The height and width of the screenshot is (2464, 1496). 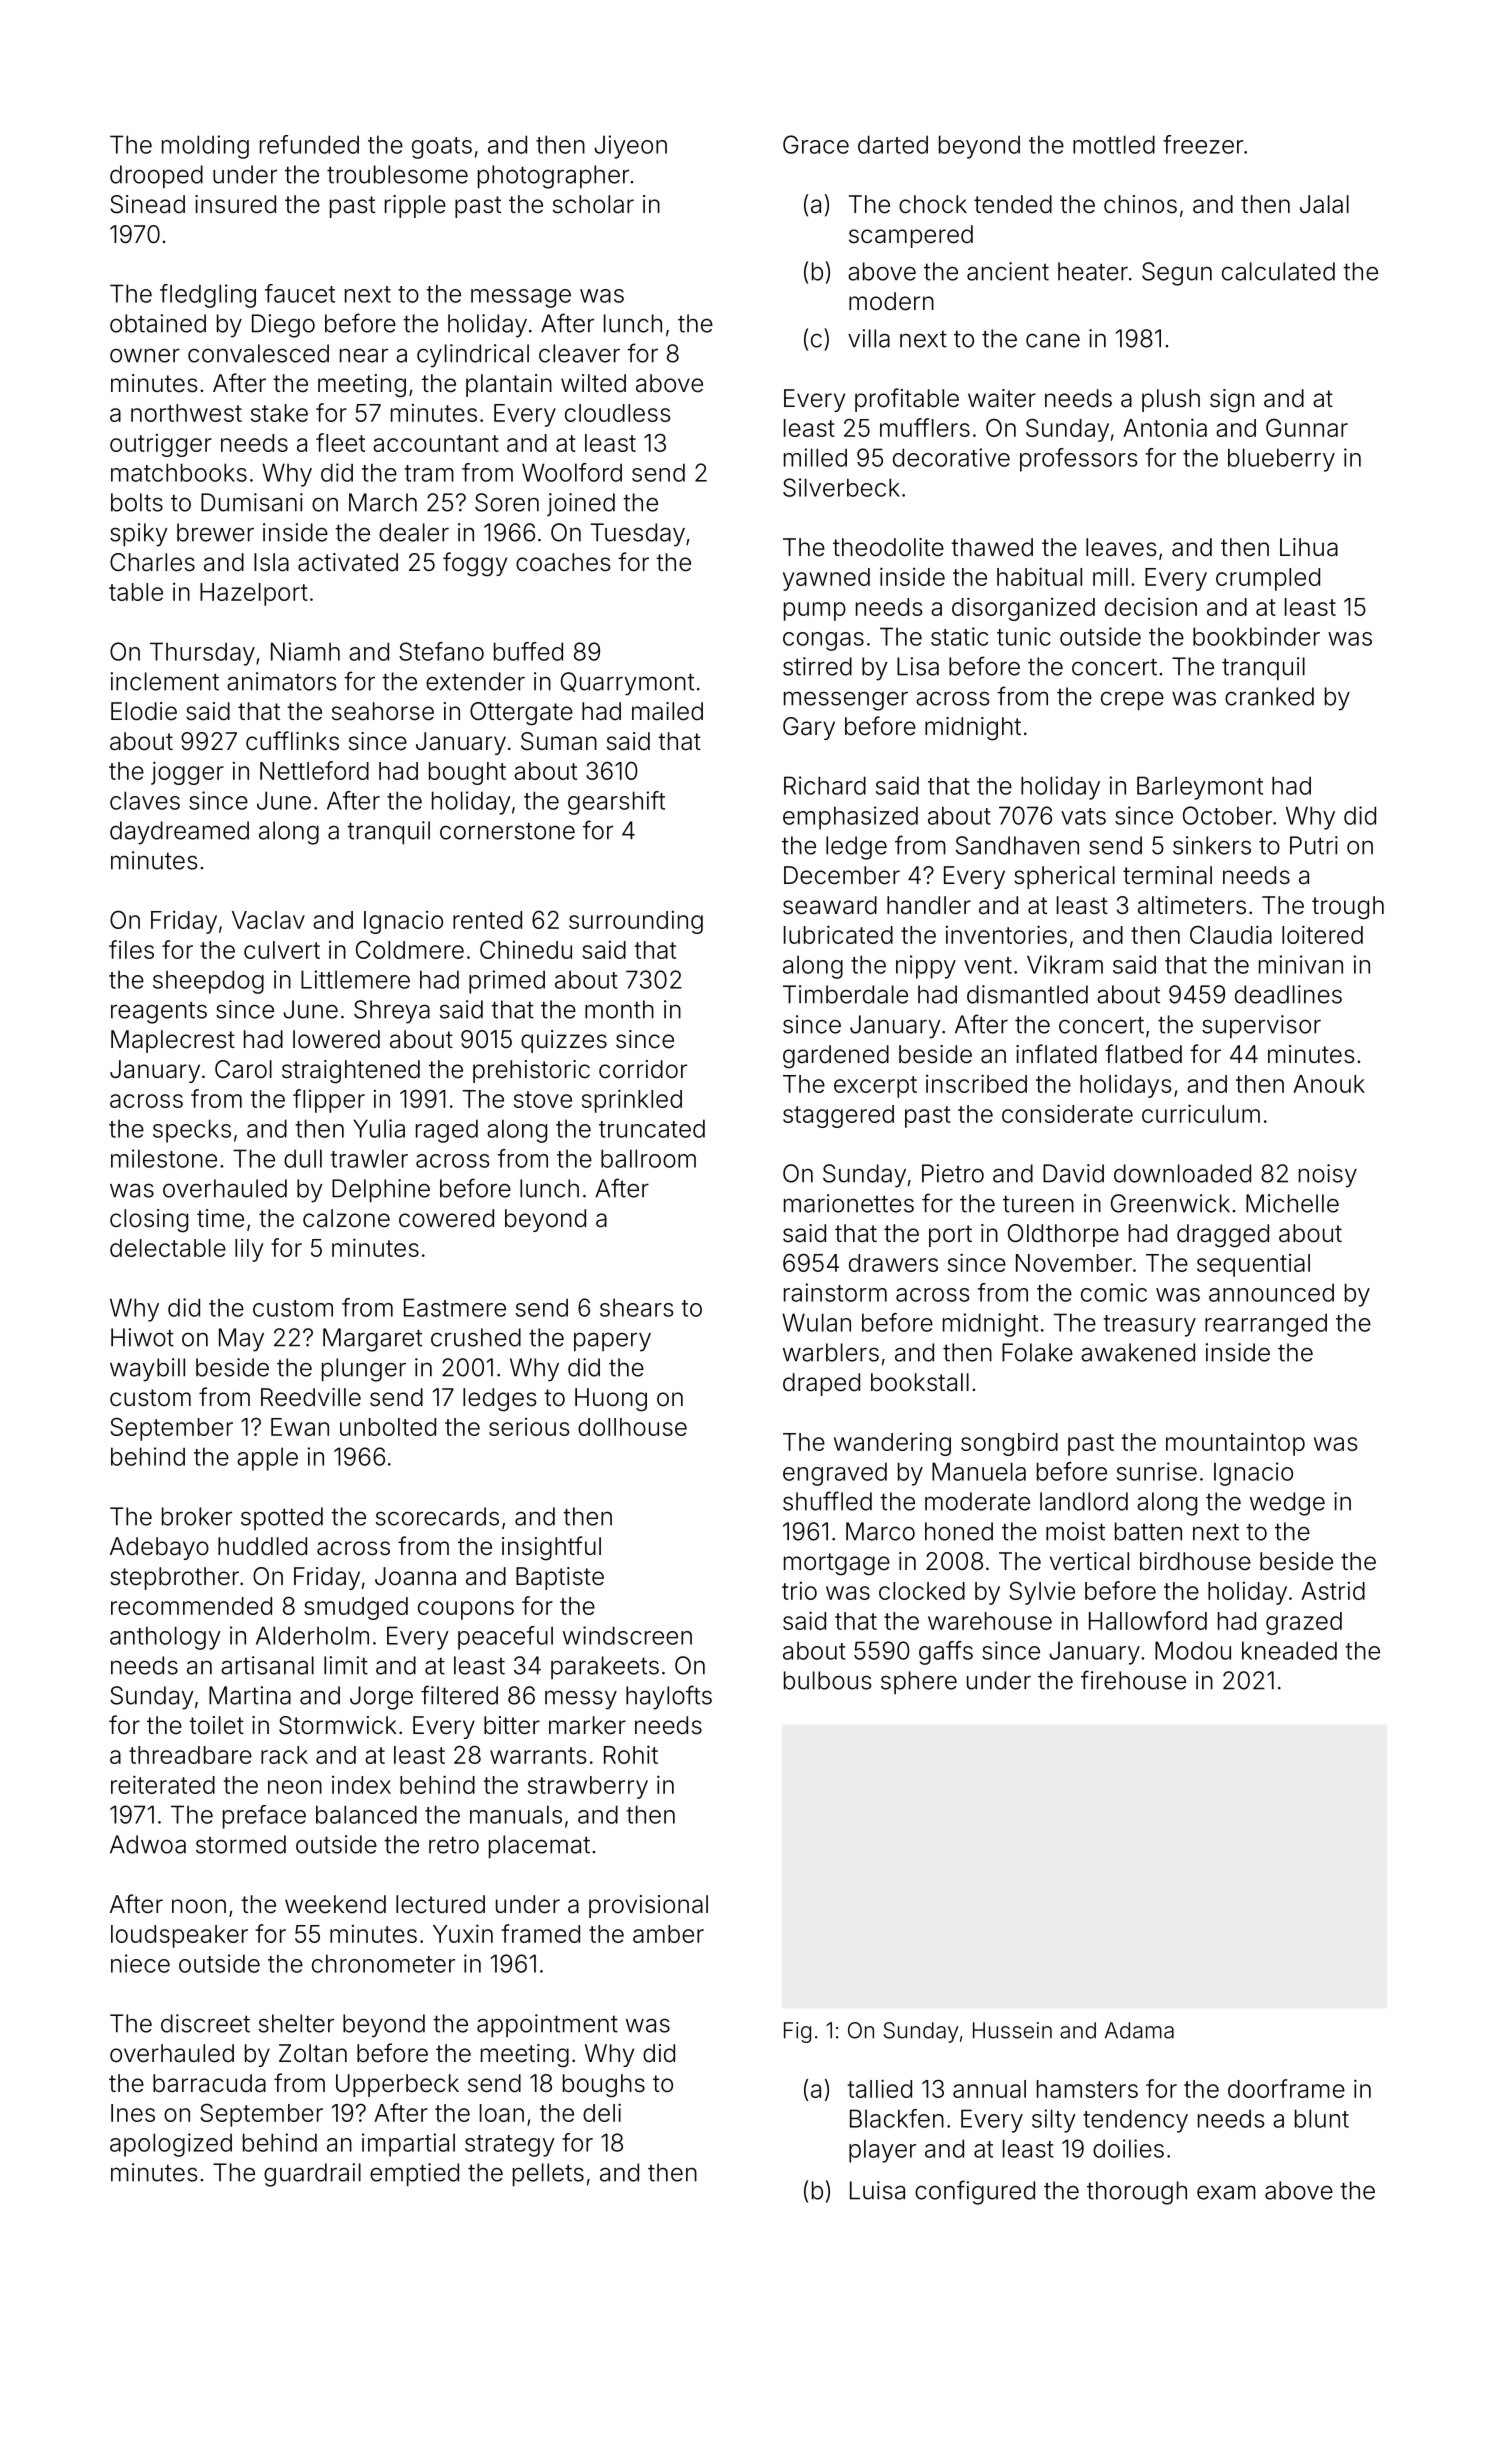 What do you see at coordinates (139, 535) in the screenshot?
I see `spiky` at bounding box center [139, 535].
